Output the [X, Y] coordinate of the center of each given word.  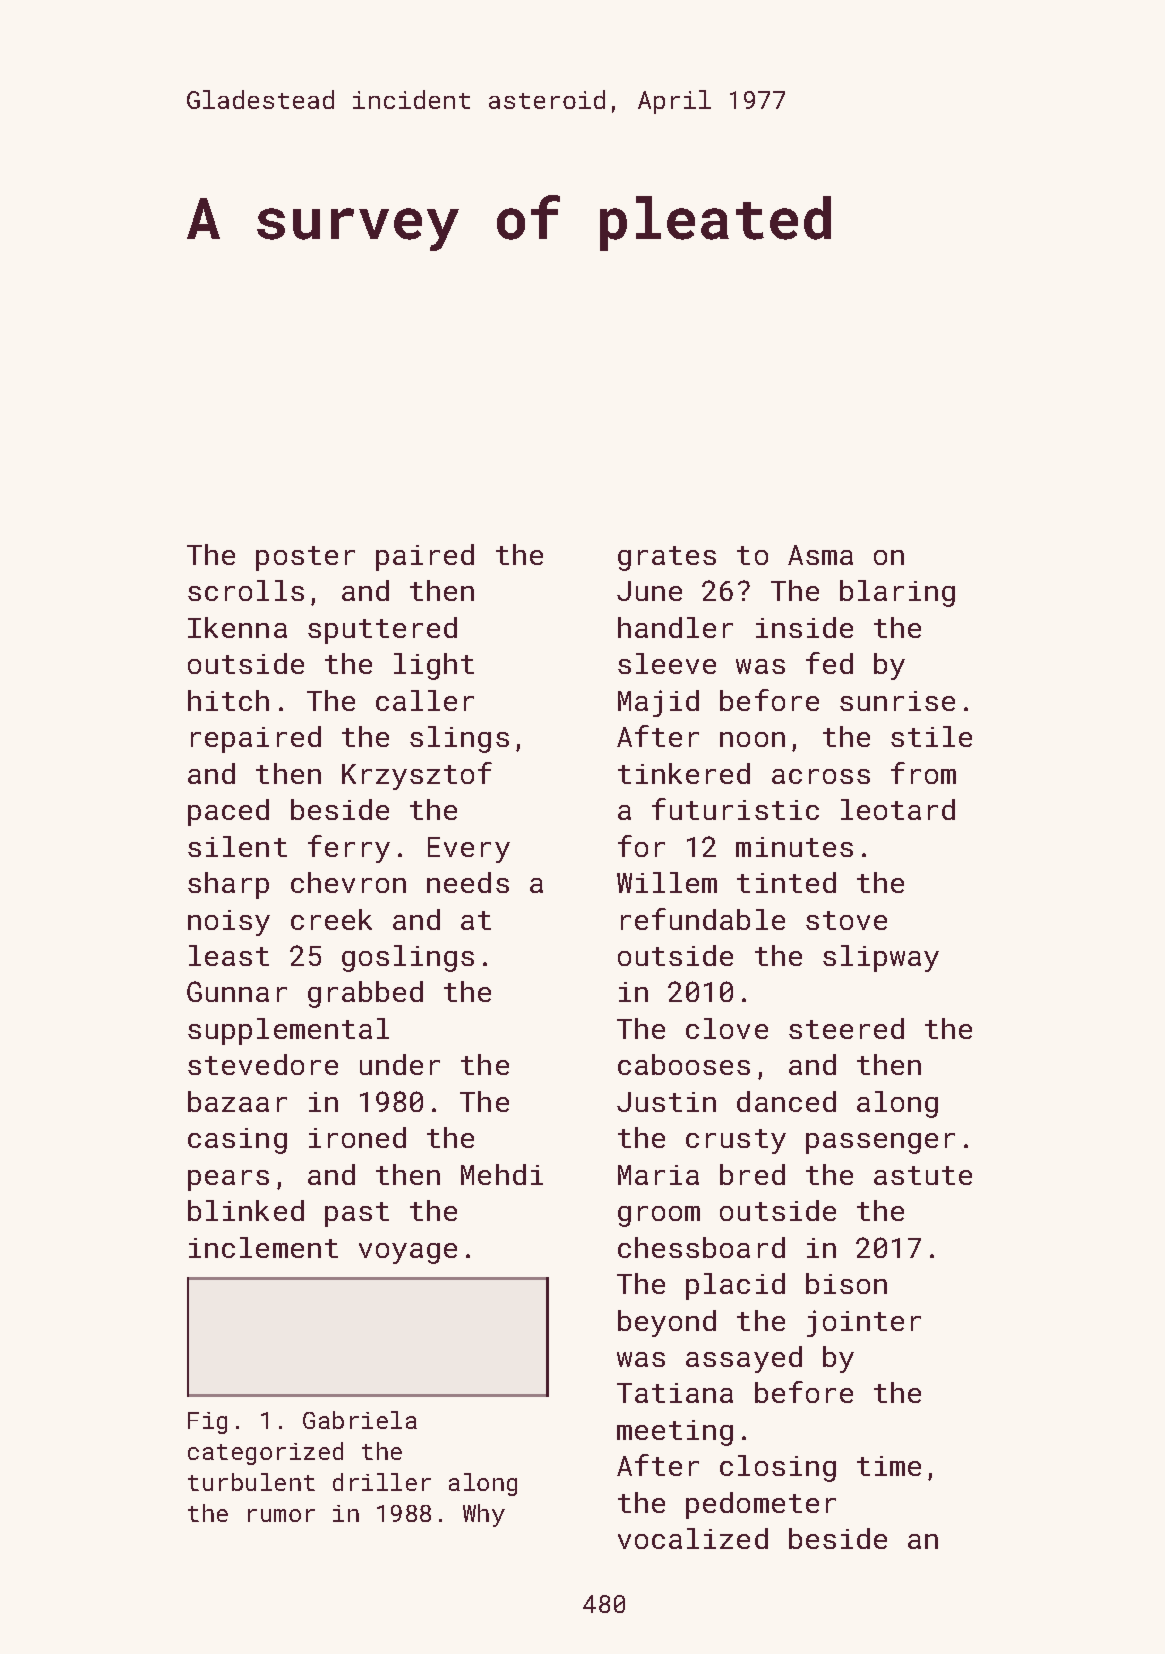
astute [923, 1175]
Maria [658, 1175]
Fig [207, 1423]
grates [667, 558]
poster [305, 558]
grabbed [365, 994]
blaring [897, 593]
